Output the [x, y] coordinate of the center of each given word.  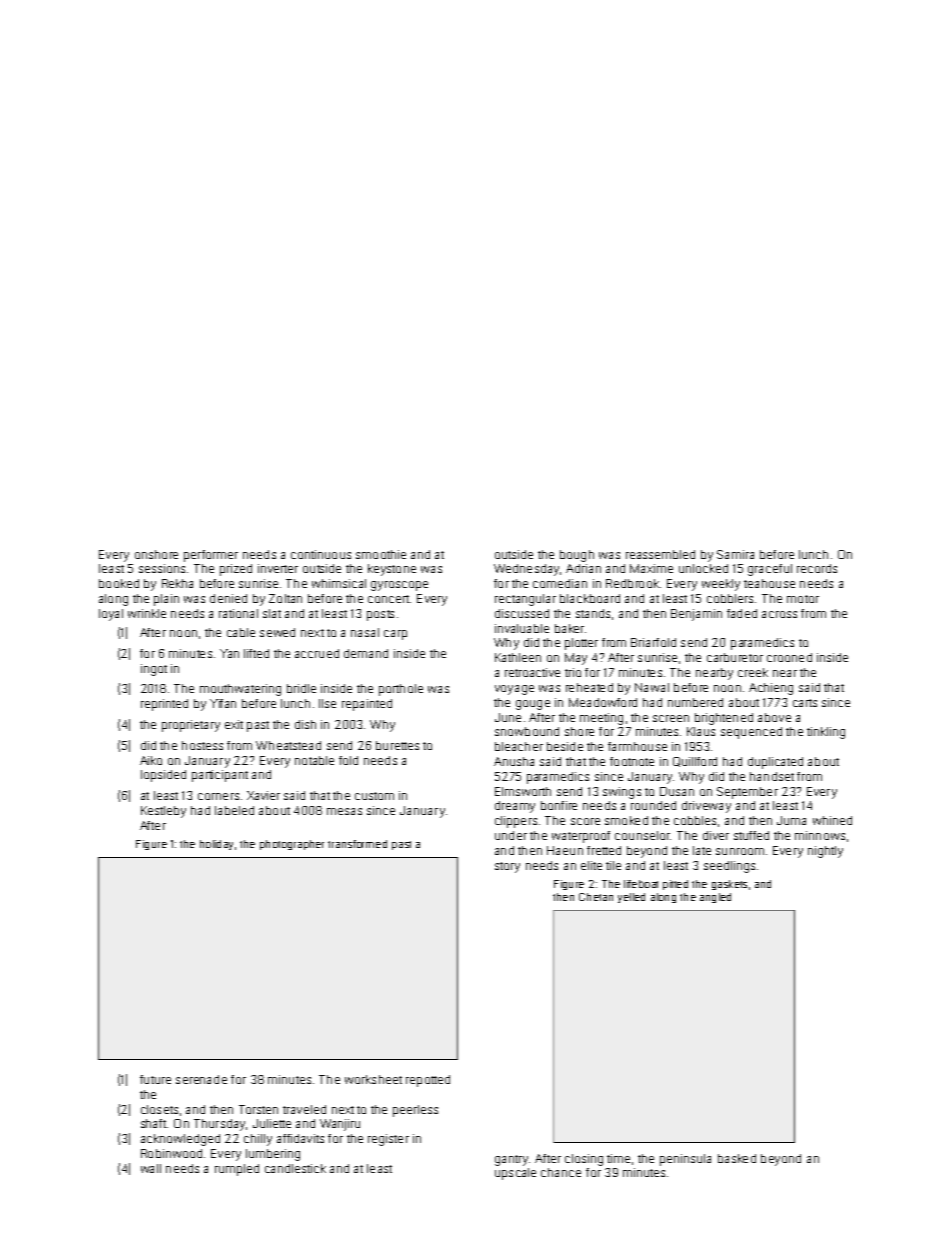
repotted [428, 1081]
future [155, 1079]
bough [577, 556]
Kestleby [163, 812]
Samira [735, 554]
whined [832, 820]
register [388, 1140]
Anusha [514, 761]
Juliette [272, 1123]
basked [737, 1158]
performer [211, 556]
